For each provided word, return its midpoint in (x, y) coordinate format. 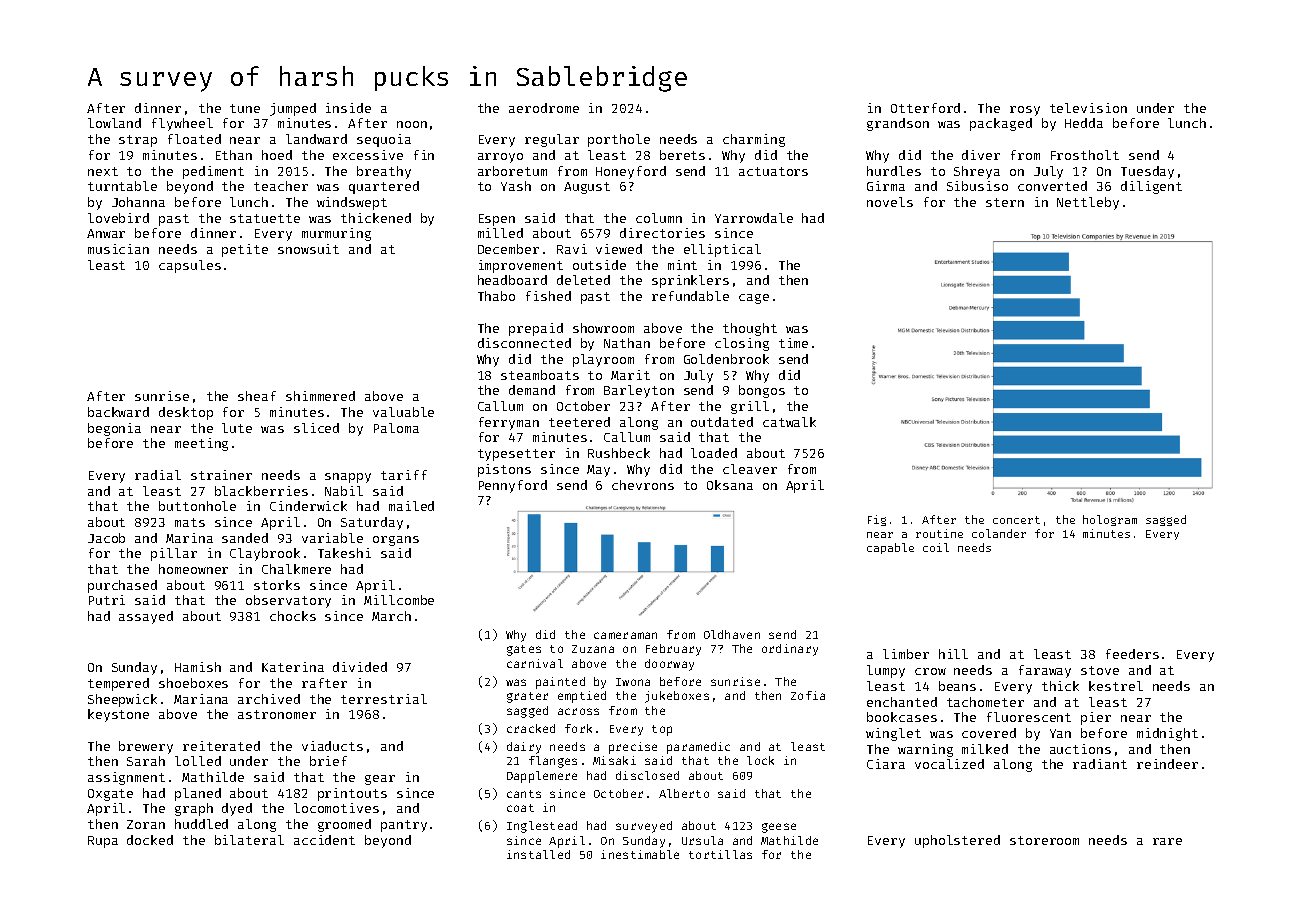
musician (118, 249)
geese (779, 828)
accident (324, 840)
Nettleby (1088, 203)
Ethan (234, 155)
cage (754, 299)
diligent (1151, 187)
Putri (107, 600)
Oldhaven (732, 634)
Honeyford (631, 172)
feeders (1132, 654)
